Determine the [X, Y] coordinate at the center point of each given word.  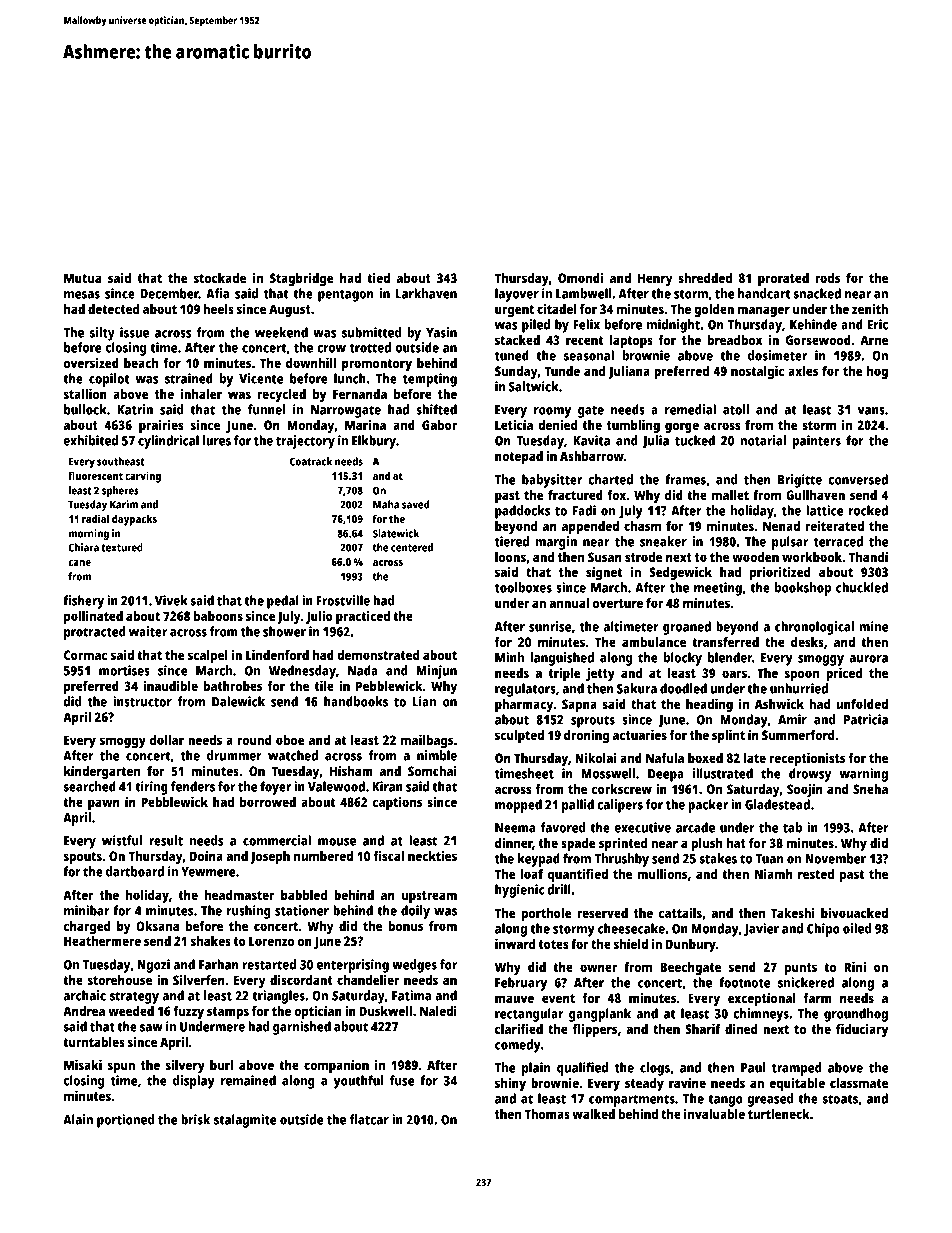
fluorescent [95, 475]
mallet [730, 495]
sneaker [663, 541]
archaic [85, 995]
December [169, 293]
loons [510, 557]
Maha [386, 504]
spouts [83, 858]
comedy [518, 1046]
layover [517, 295]
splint [728, 736]
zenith [870, 309]
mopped [518, 806]
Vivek [171, 600]
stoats [840, 1099]
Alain [78, 1119]
